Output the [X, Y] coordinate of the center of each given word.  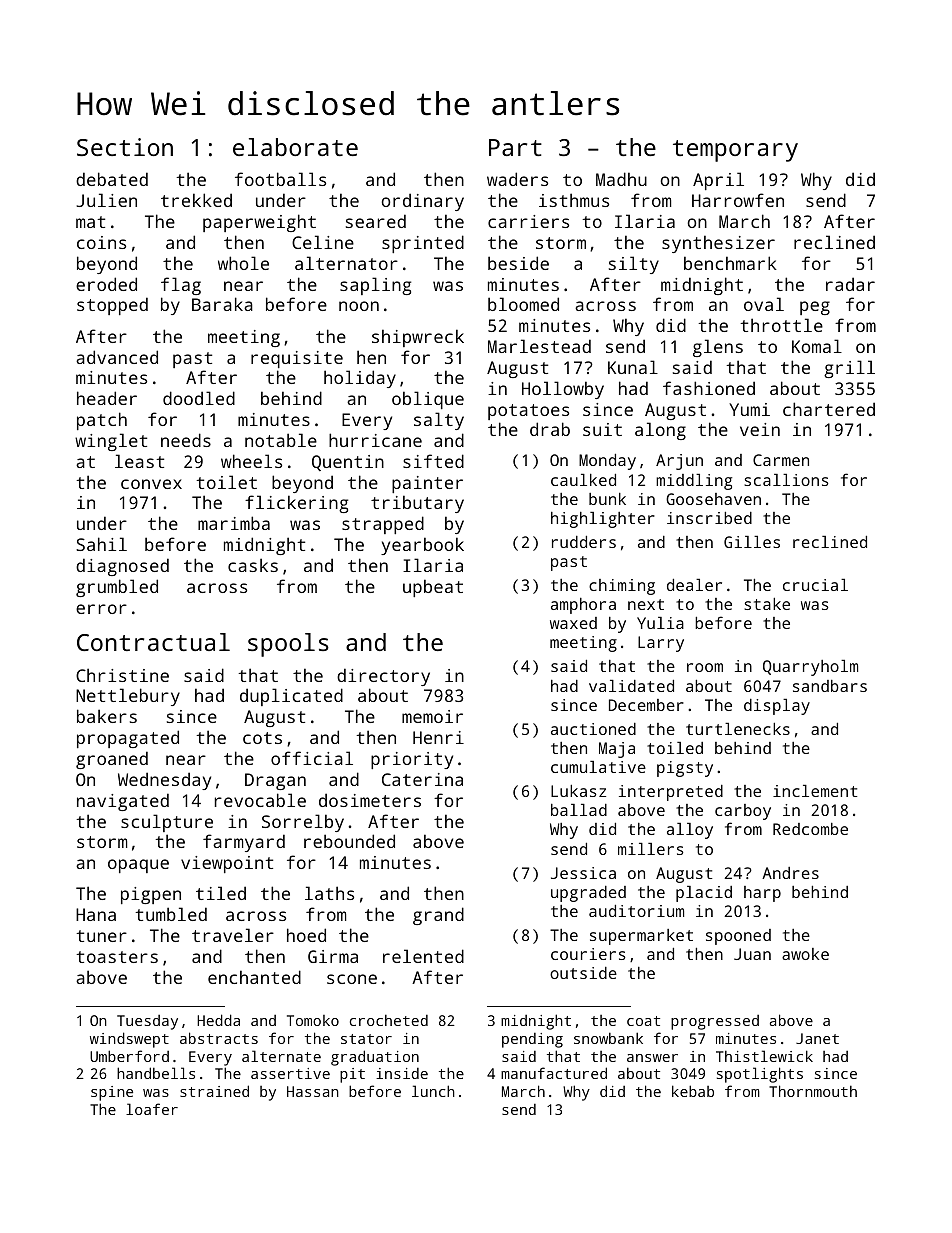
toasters [117, 957]
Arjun [679, 462]
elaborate [295, 147]
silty [634, 265]
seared [376, 221]
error [101, 609]
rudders [584, 542]
